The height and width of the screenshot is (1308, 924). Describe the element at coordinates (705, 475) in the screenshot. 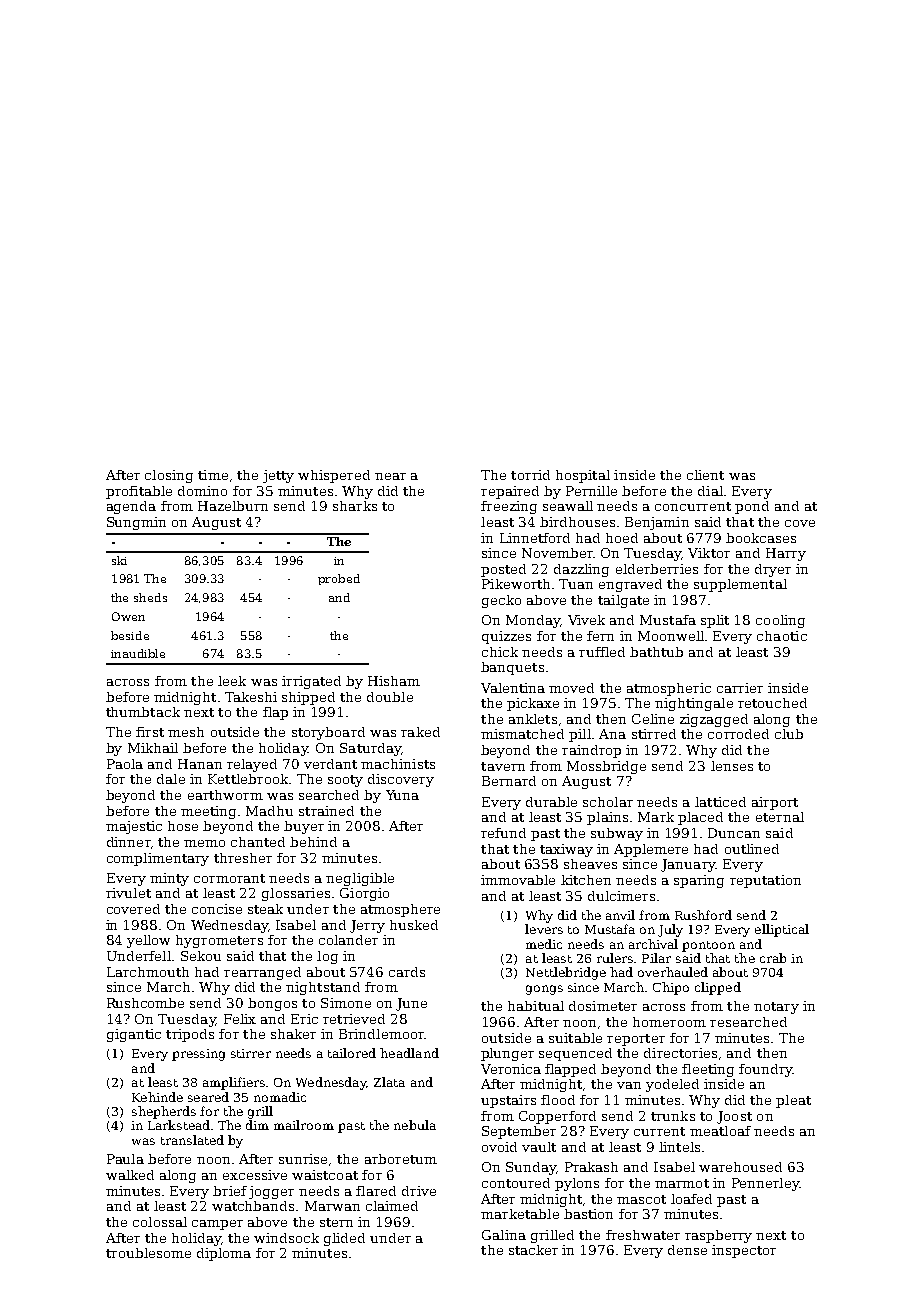

I see `client` at that location.
